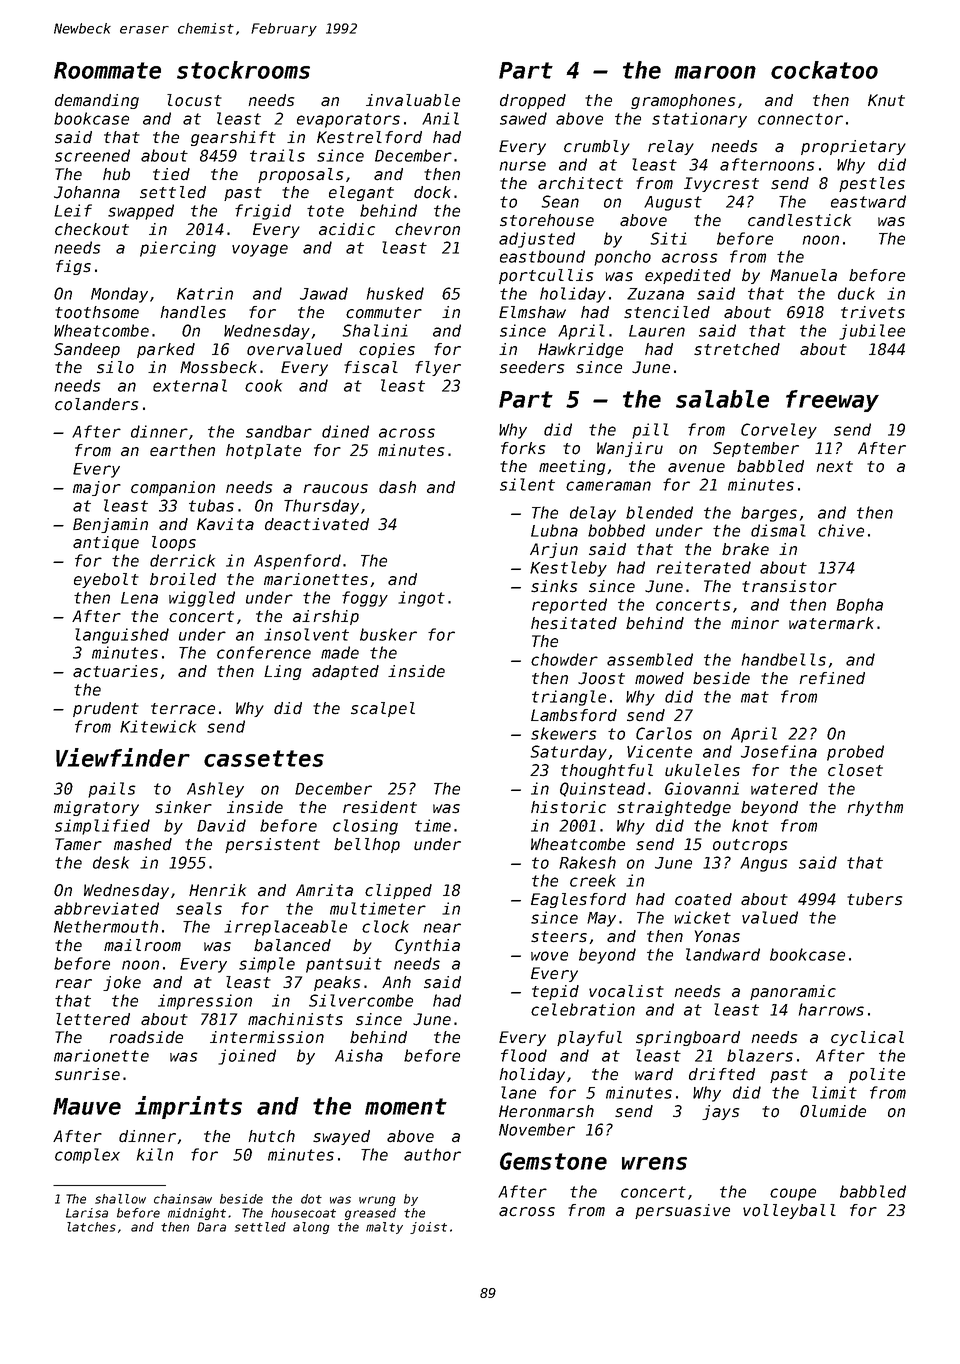  Describe the element at coordinates (183, 709) in the image. I see `terrace` at that location.
